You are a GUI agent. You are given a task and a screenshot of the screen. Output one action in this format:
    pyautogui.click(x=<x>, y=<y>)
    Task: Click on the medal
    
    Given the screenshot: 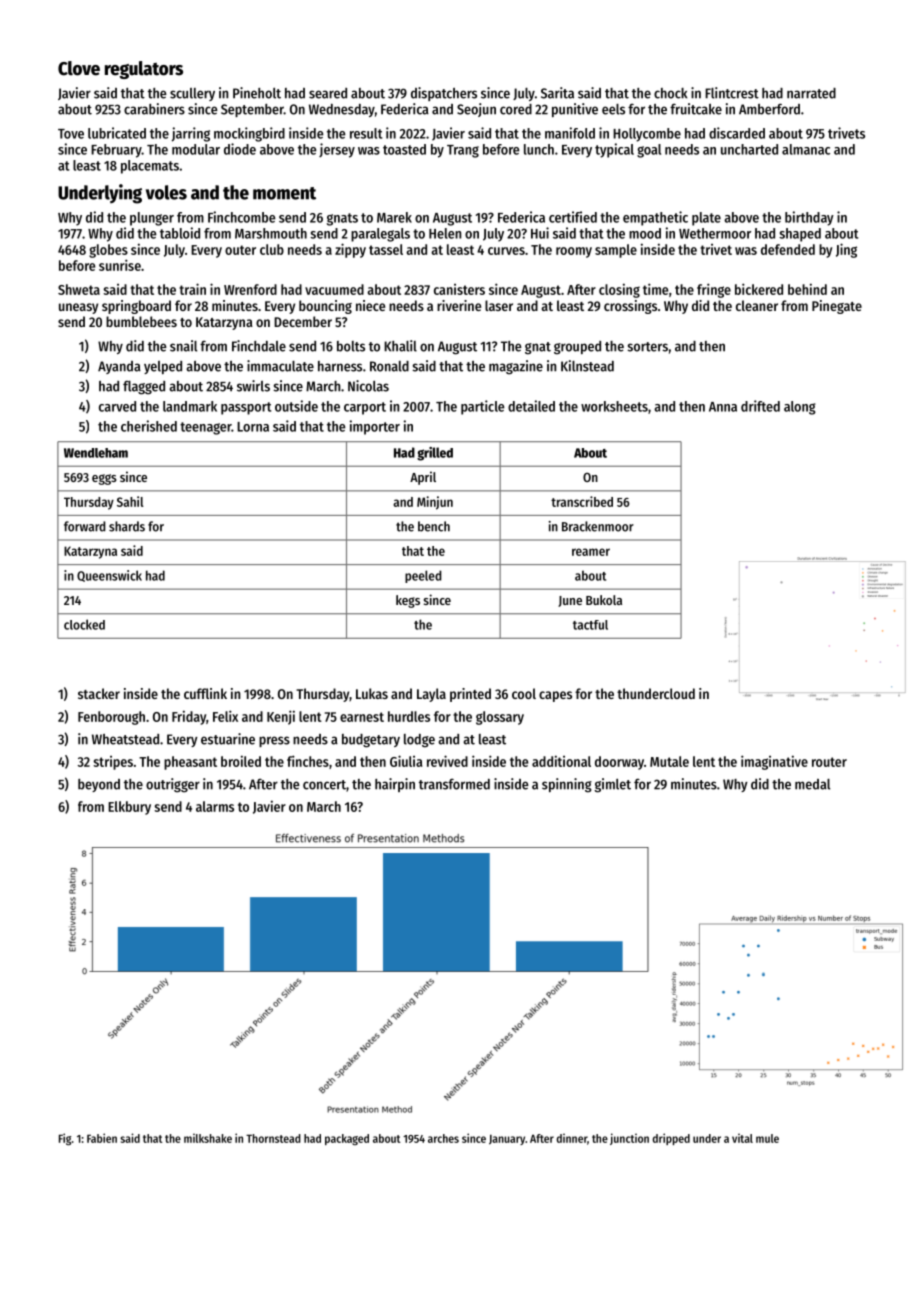 What is the action you would take?
    pyautogui.click(x=812, y=784)
